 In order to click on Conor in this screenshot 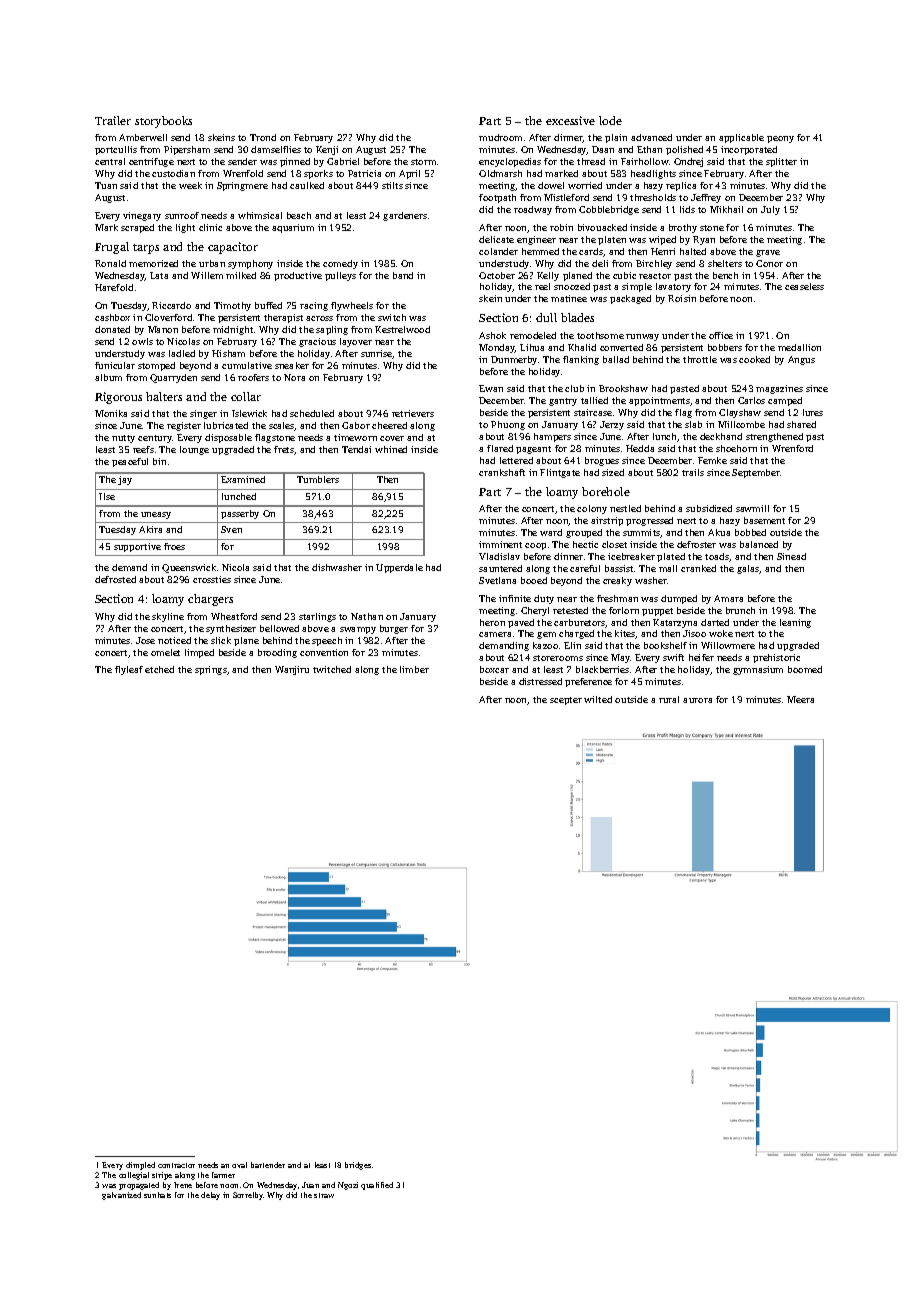, I will do `click(769, 263)`.
